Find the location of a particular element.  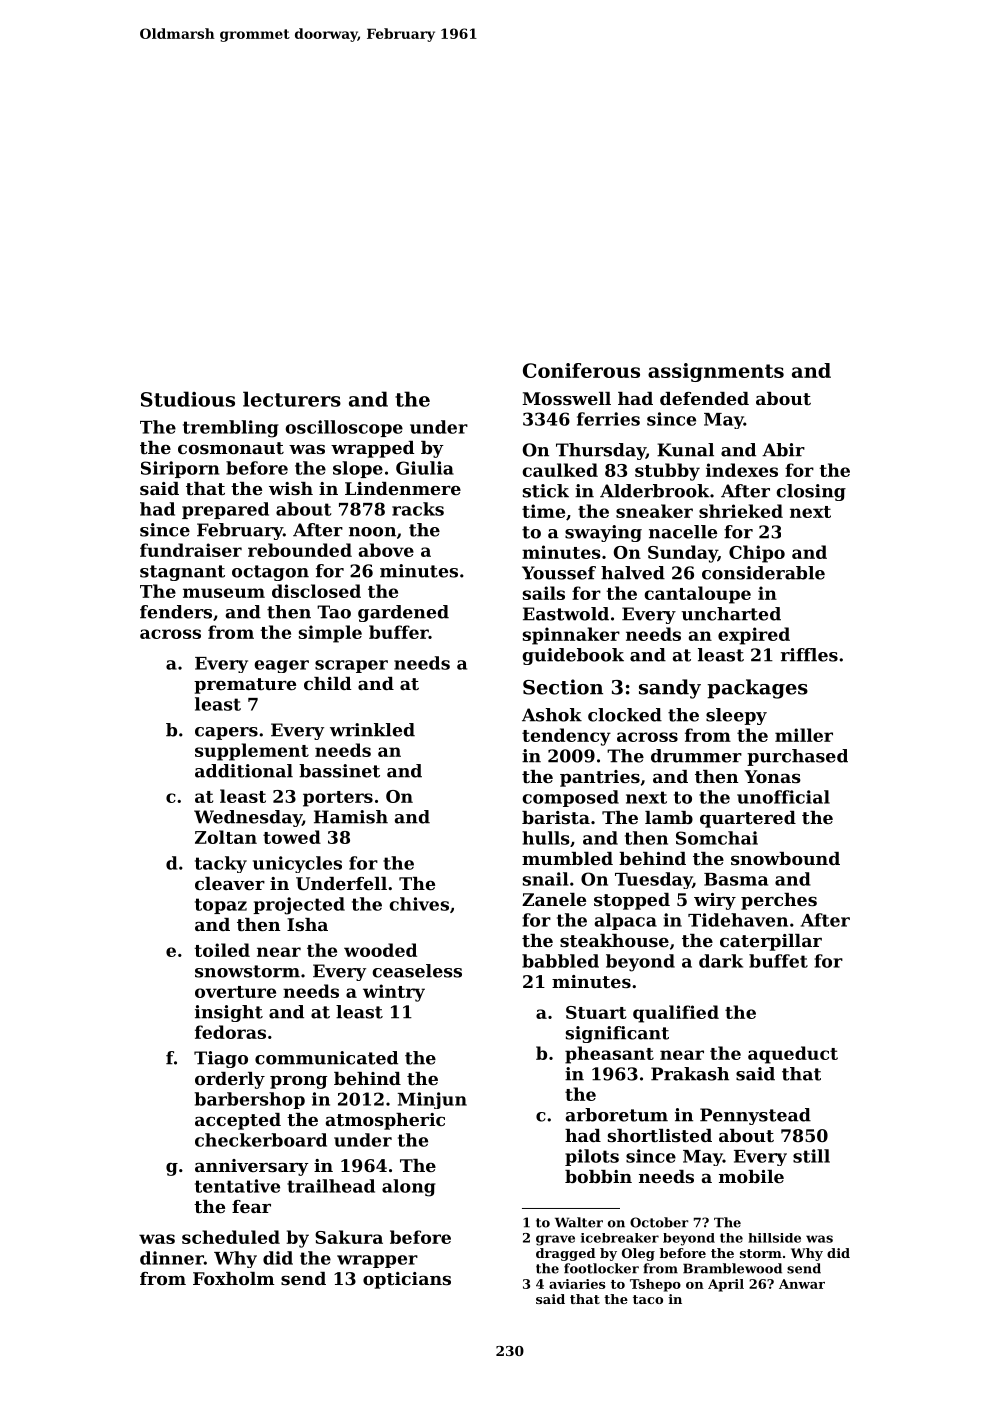

Youssef is located at coordinates (559, 573).
